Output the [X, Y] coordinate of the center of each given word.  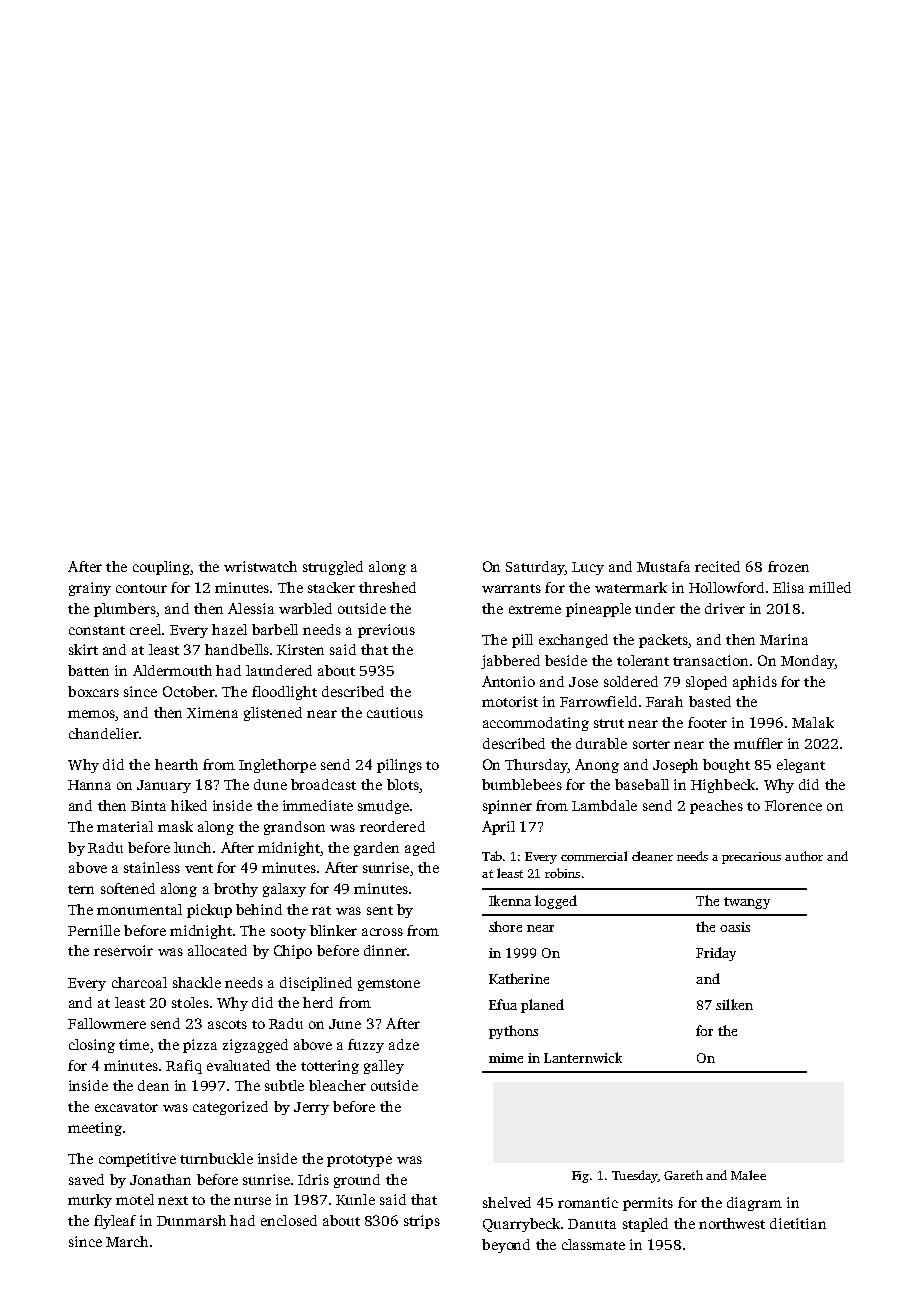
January [164, 786]
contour [141, 588]
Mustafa [663, 566]
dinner [385, 950]
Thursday [536, 766]
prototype [359, 1161]
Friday [716, 954]
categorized [230, 1108]
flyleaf [115, 1222]
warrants [511, 588]
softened [128, 888]
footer [707, 722]
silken [734, 1004]
